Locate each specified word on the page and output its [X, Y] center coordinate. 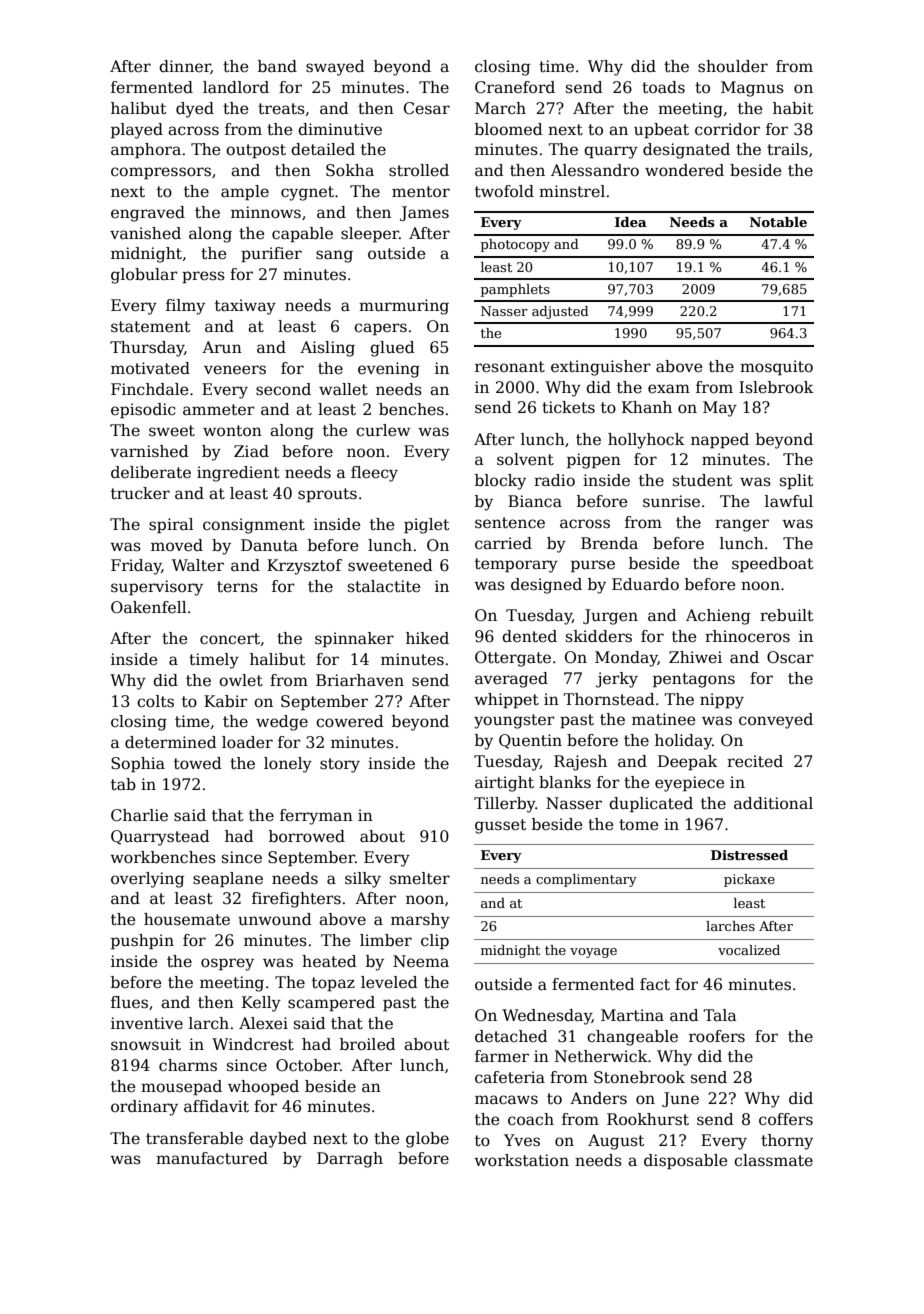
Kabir [226, 701]
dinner [185, 67]
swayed [335, 68]
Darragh [350, 1160]
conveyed [776, 721]
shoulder [733, 66]
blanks [565, 782]
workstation [521, 1160]
